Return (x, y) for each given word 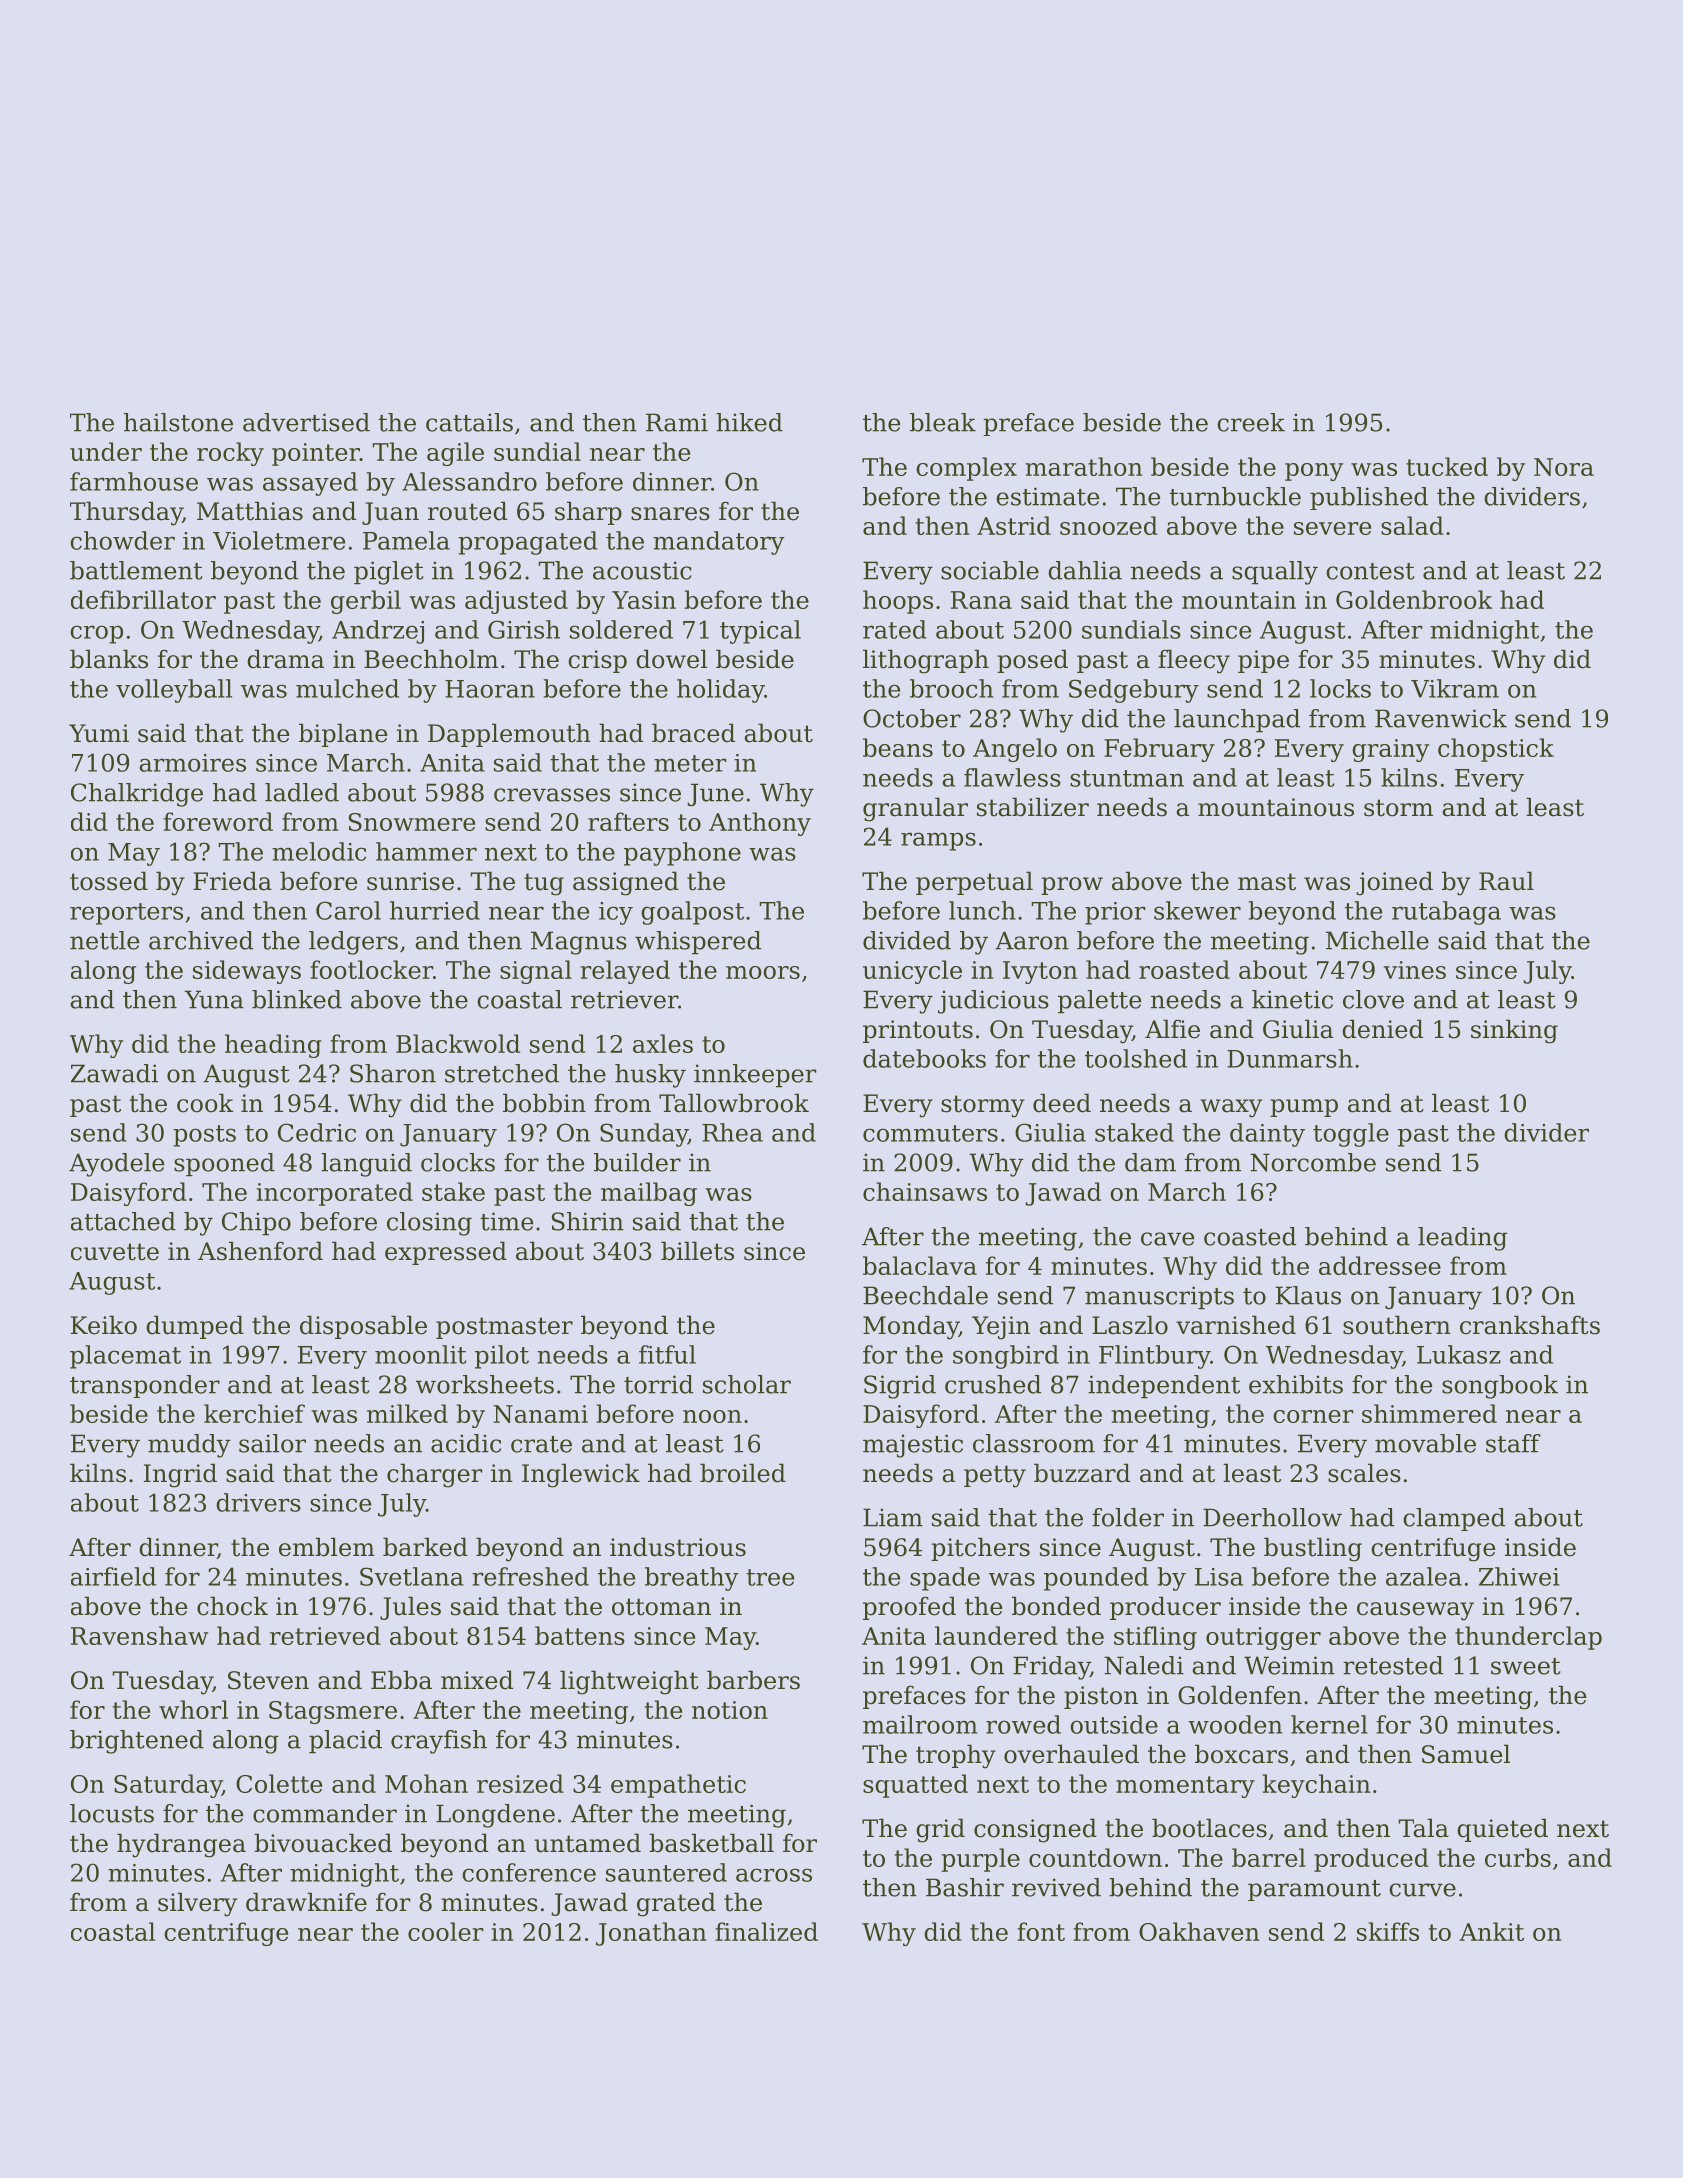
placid (345, 1742)
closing (429, 1224)
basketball (711, 1843)
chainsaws (925, 1191)
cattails (469, 422)
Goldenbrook (1414, 599)
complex (966, 469)
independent (1164, 1387)
